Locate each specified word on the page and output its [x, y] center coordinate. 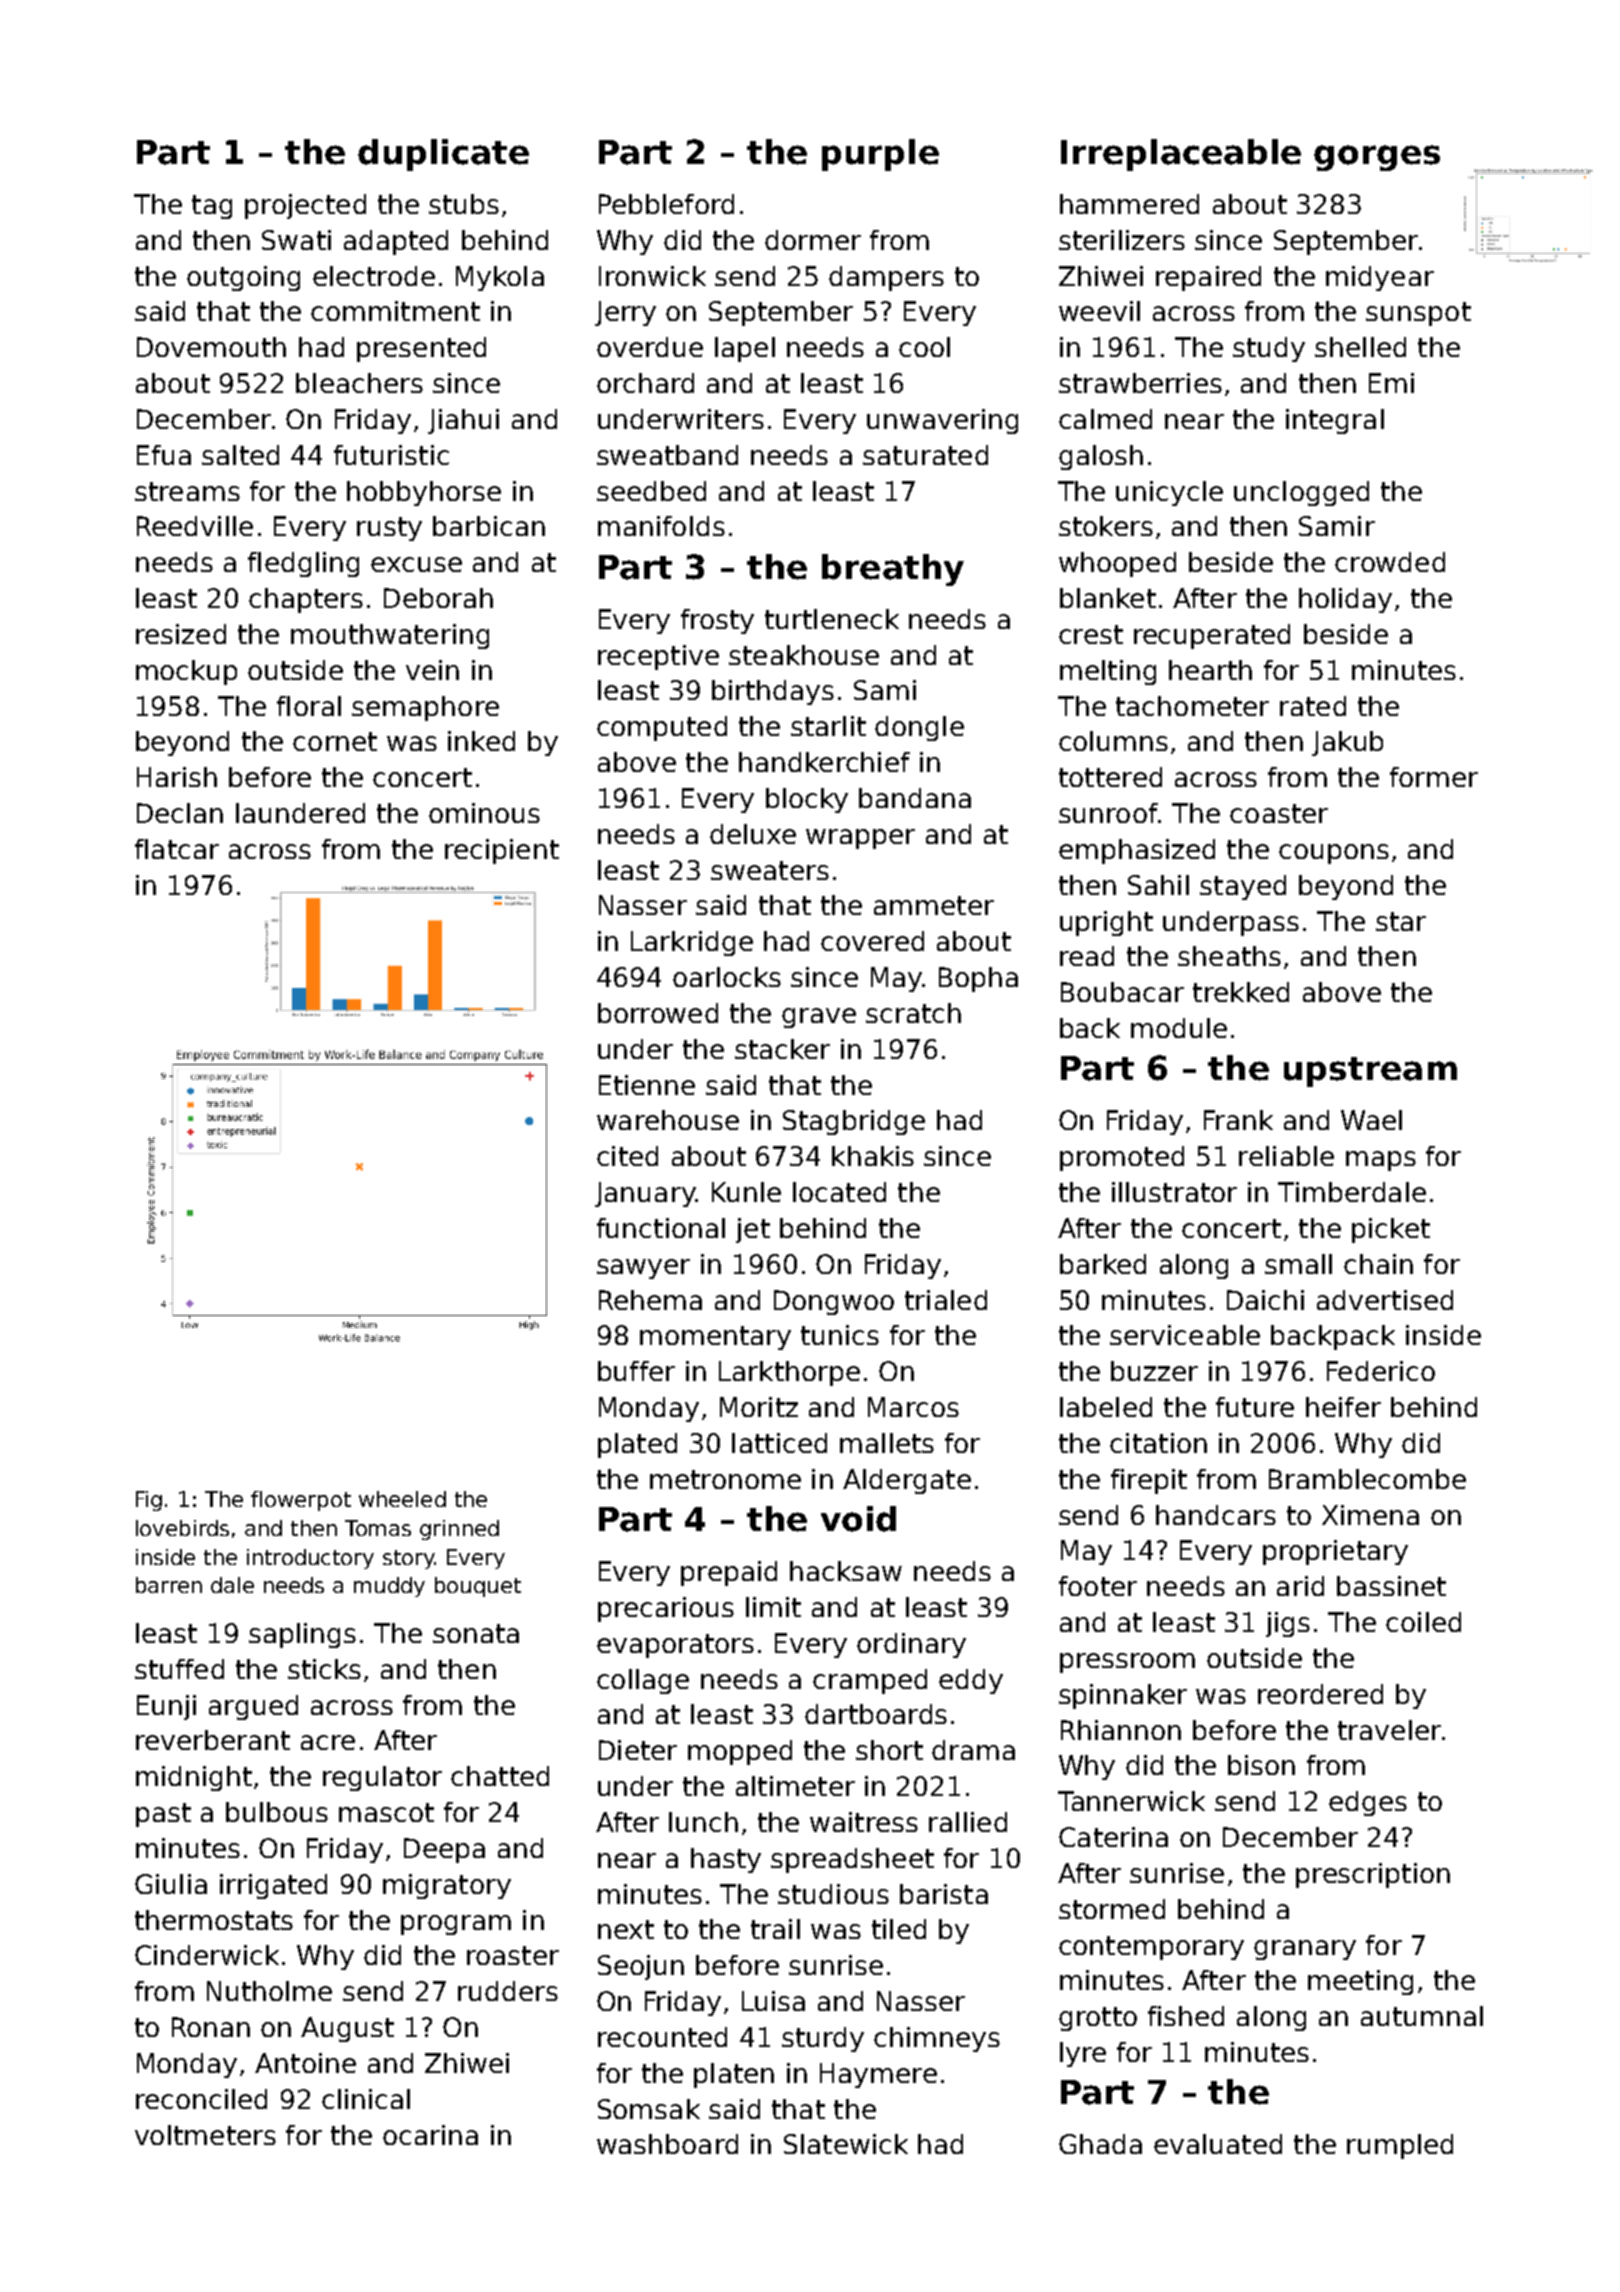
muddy [389, 1587]
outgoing [243, 278]
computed [662, 728]
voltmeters [205, 2135]
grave [819, 1018]
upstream [1370, 1072]
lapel [745, 349]
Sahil [1158, 885]
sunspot [1418, 314]
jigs [1288, 1624]
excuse [416, 564]
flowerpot [301, 1501]
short [889, 1750]
